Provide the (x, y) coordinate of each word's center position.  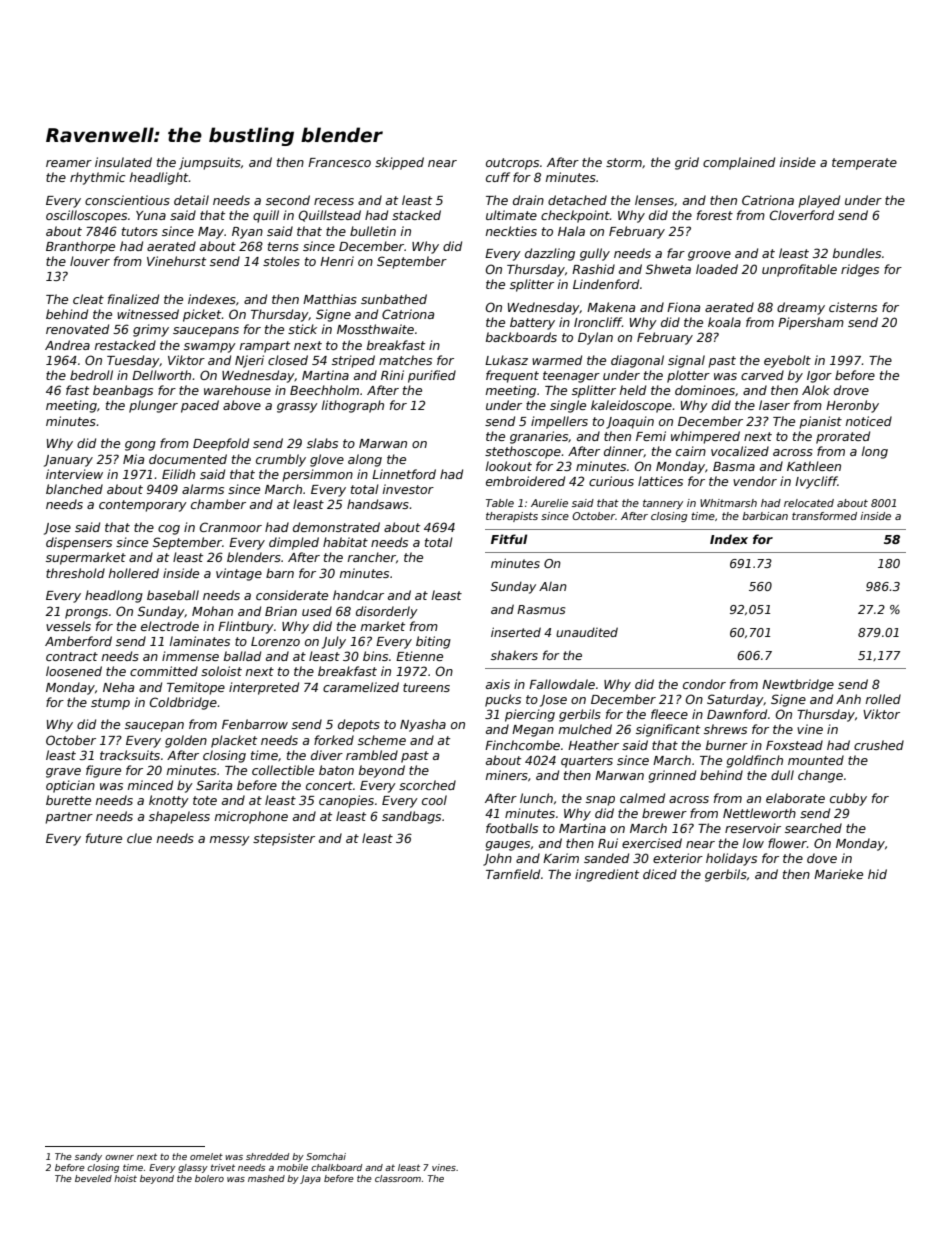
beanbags (123, 391)
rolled (883, 699)
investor (408, 489)
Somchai (326, 1156)
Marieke (838, 874)
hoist (125, 1178)
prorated (843, 437)
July (334, 642)
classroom (398, 1178)
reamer (69, 163)
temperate (864, 164)
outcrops (512, 164)
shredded (267, 1156)
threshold (75, 573)
